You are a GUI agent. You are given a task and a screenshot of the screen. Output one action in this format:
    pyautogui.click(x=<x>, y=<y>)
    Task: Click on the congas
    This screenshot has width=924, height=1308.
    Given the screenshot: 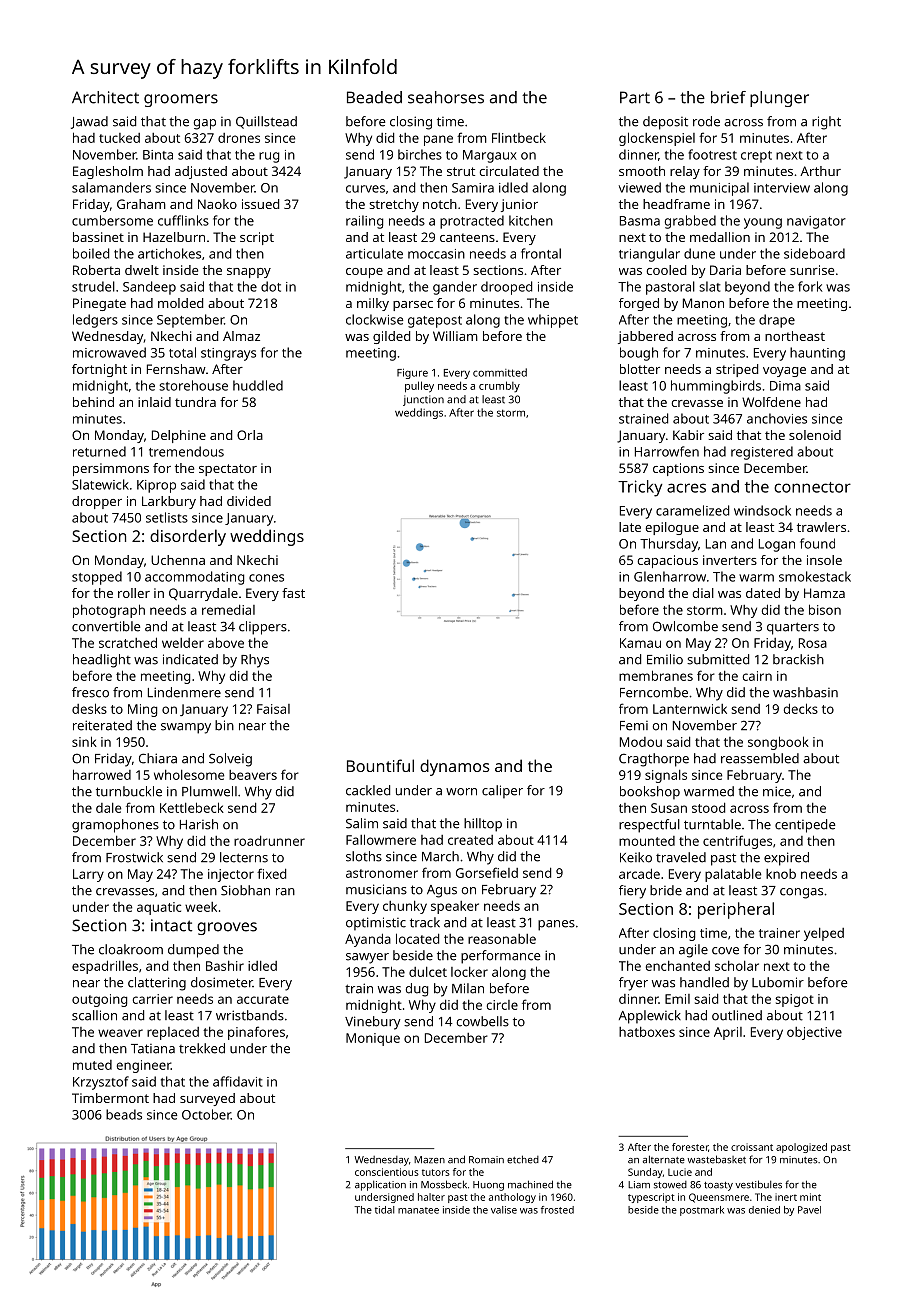 What is the action you would take?
    pyautogui.click(x=801, y=893)
